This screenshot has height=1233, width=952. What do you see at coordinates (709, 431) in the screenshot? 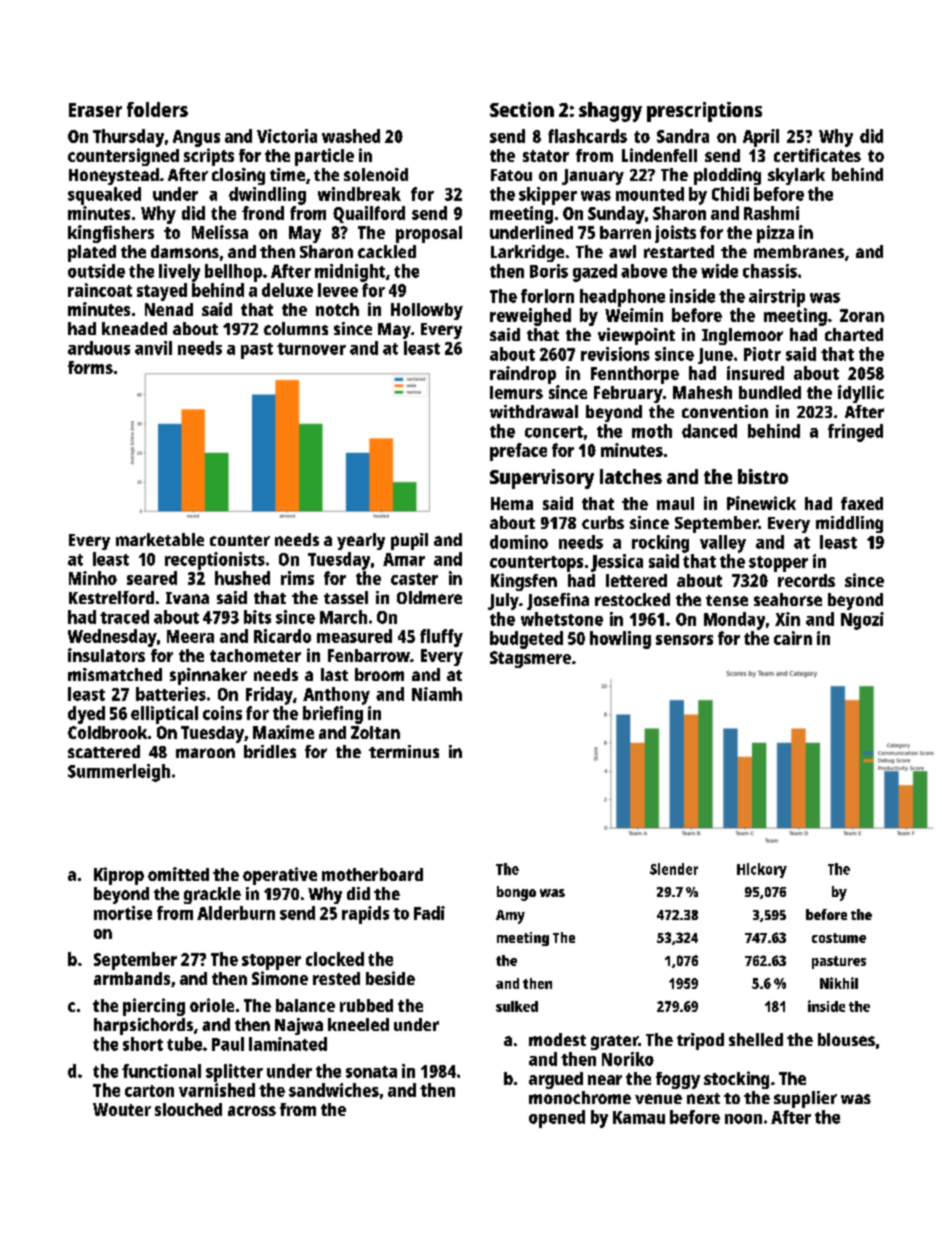
I see `danced` at bounding box center [709, 431].
